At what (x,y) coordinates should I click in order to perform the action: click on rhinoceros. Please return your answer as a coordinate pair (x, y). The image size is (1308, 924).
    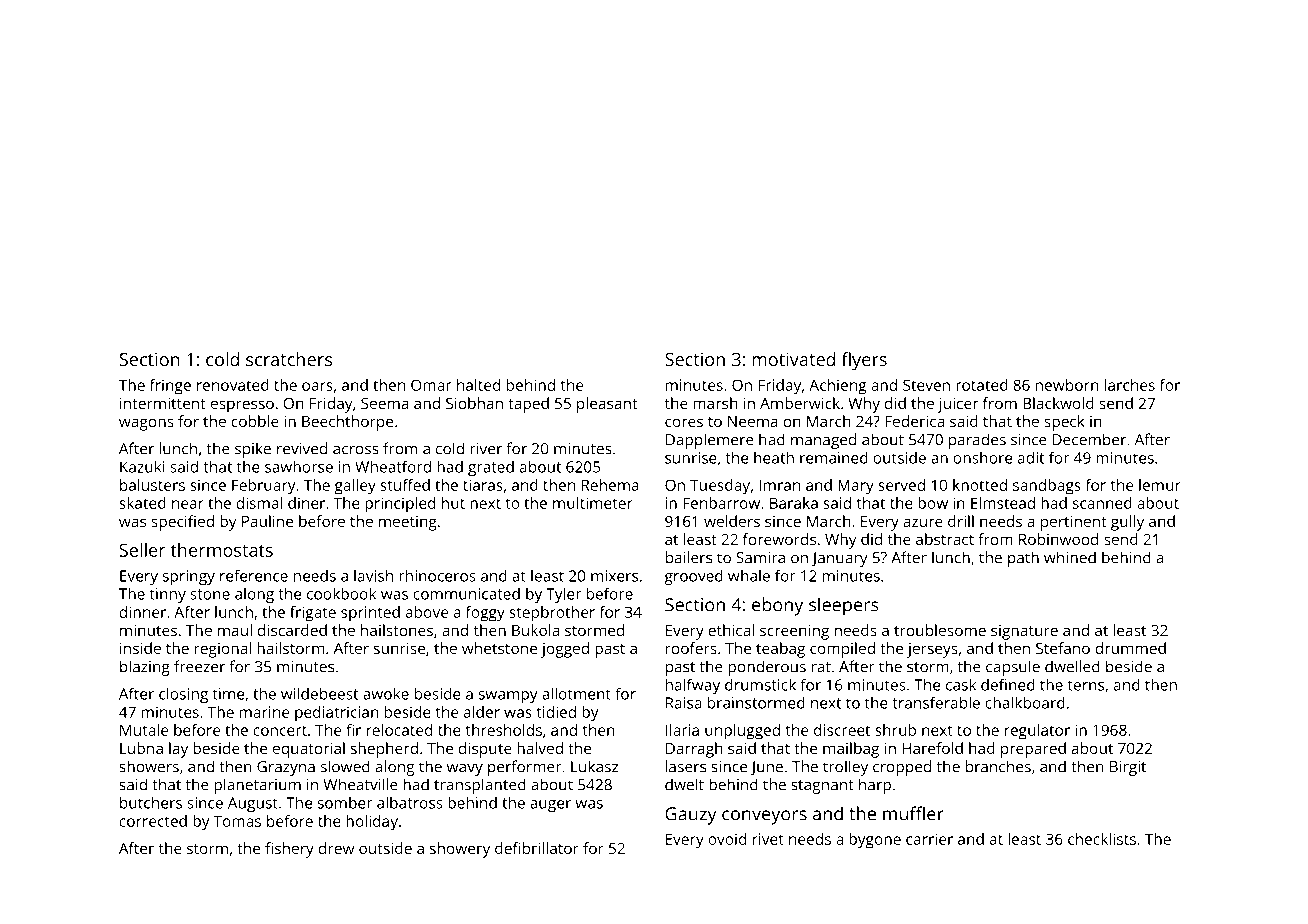
    Looking at the image, I should click on (437, 575).
